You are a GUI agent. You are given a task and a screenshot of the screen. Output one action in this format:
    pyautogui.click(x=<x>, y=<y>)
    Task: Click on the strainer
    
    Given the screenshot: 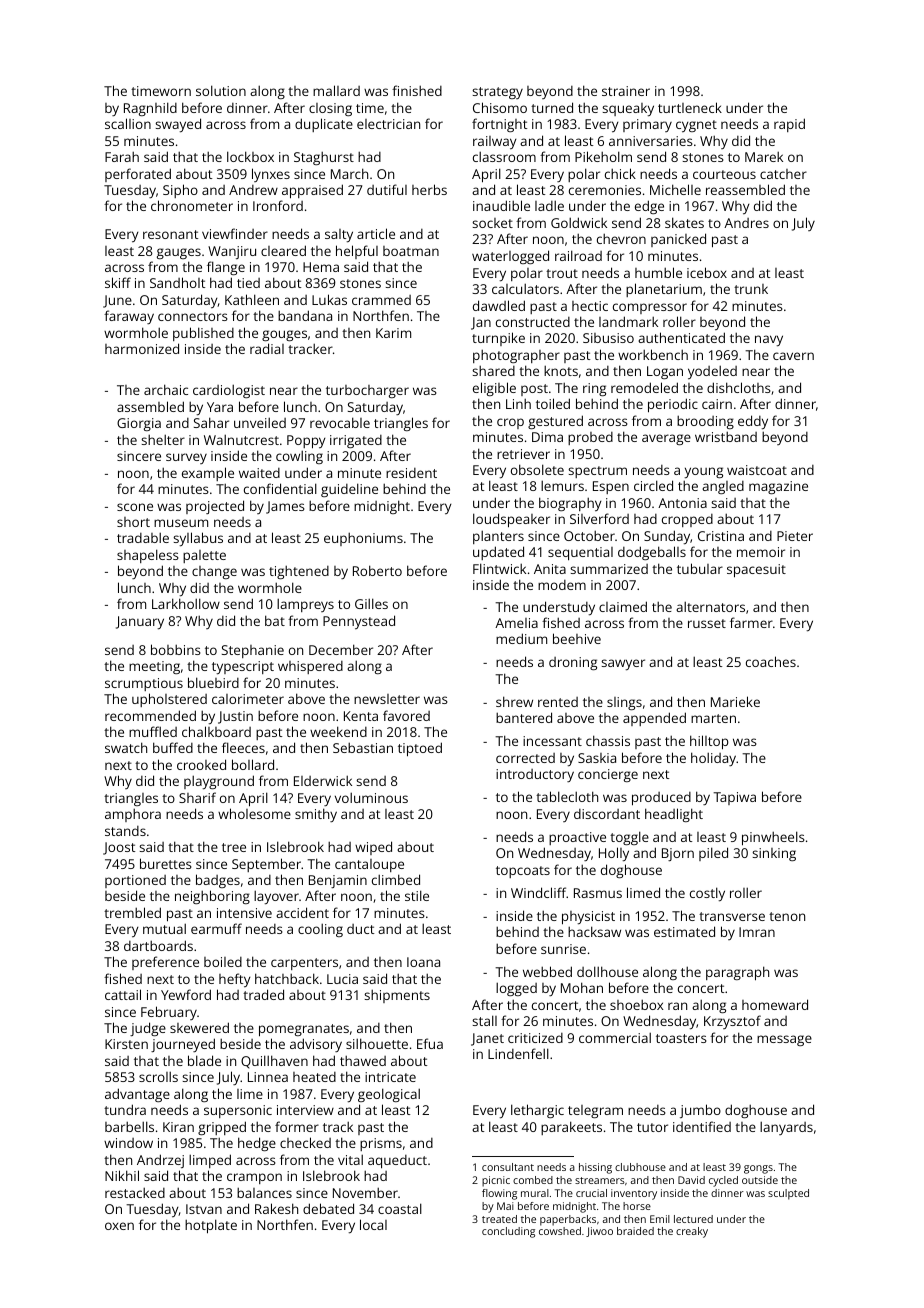 What is the action you would take?
    pyautogui.click(x=626, y=91)
